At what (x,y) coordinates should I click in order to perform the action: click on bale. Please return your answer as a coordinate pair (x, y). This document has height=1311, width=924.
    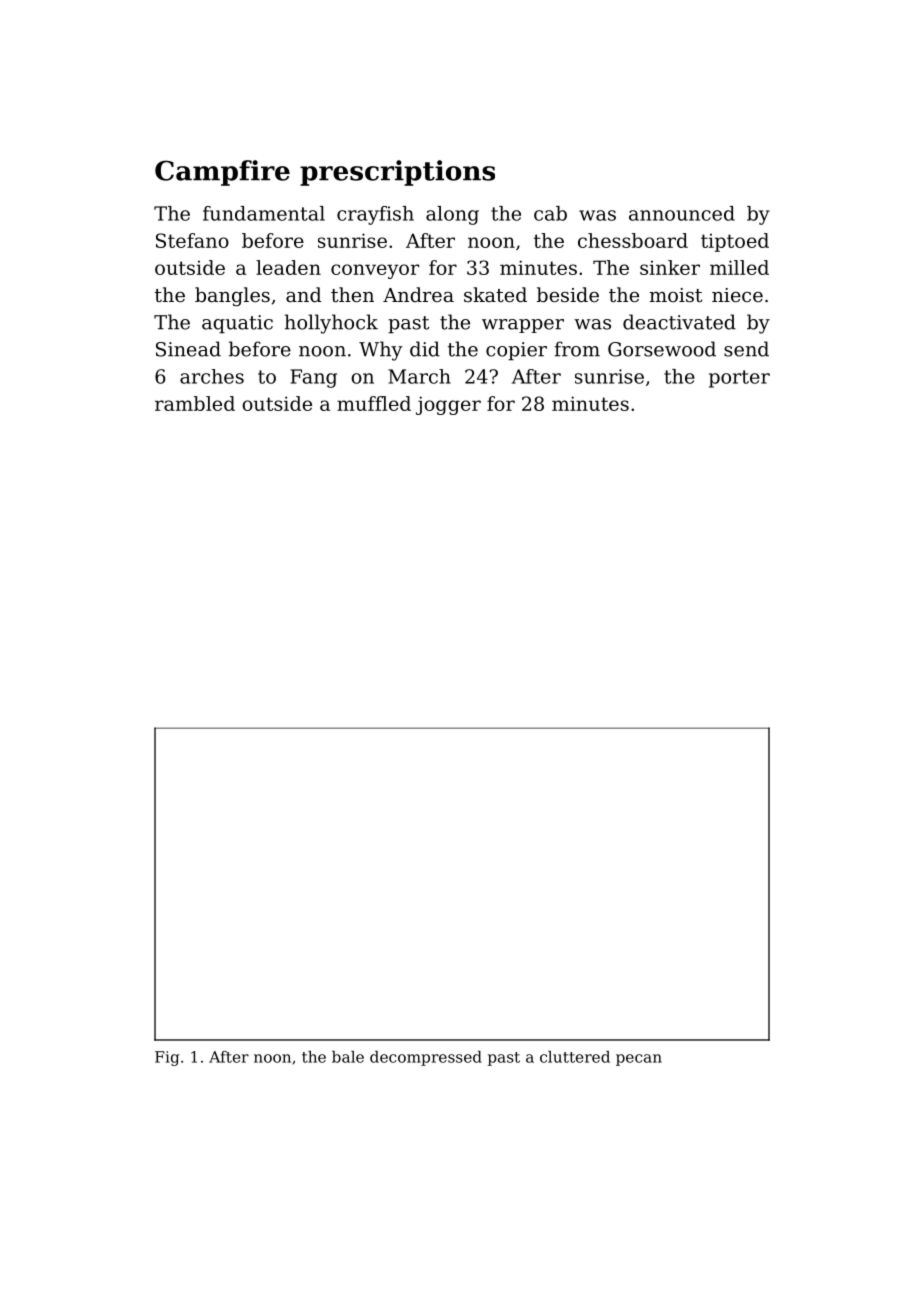
    Looking at the image, I should click on (348, 1057).
